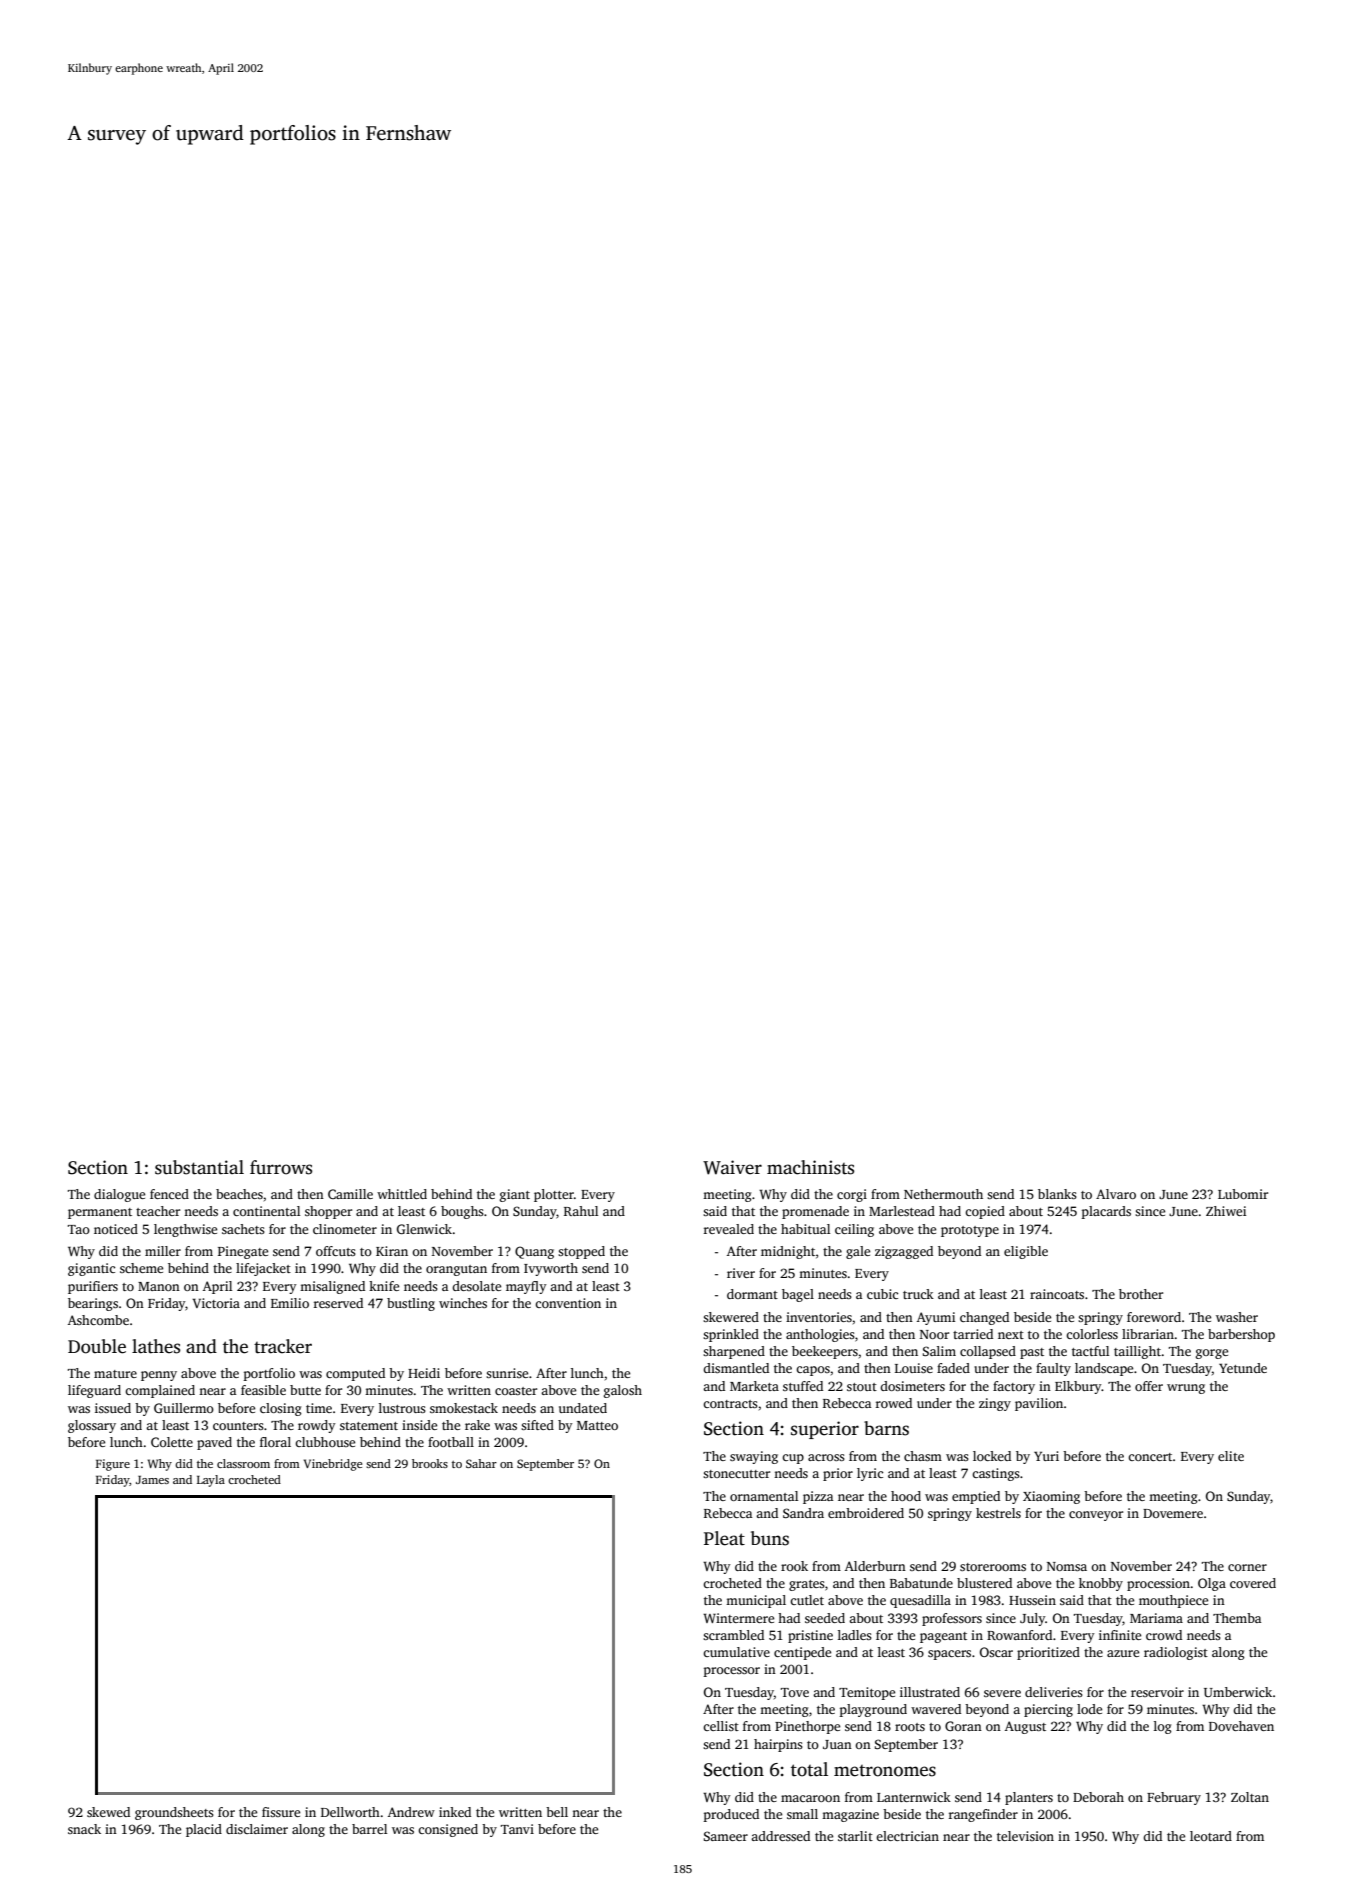 This image has width=1346, height=1904. I want to click on whittled, so click(402, 1194).
